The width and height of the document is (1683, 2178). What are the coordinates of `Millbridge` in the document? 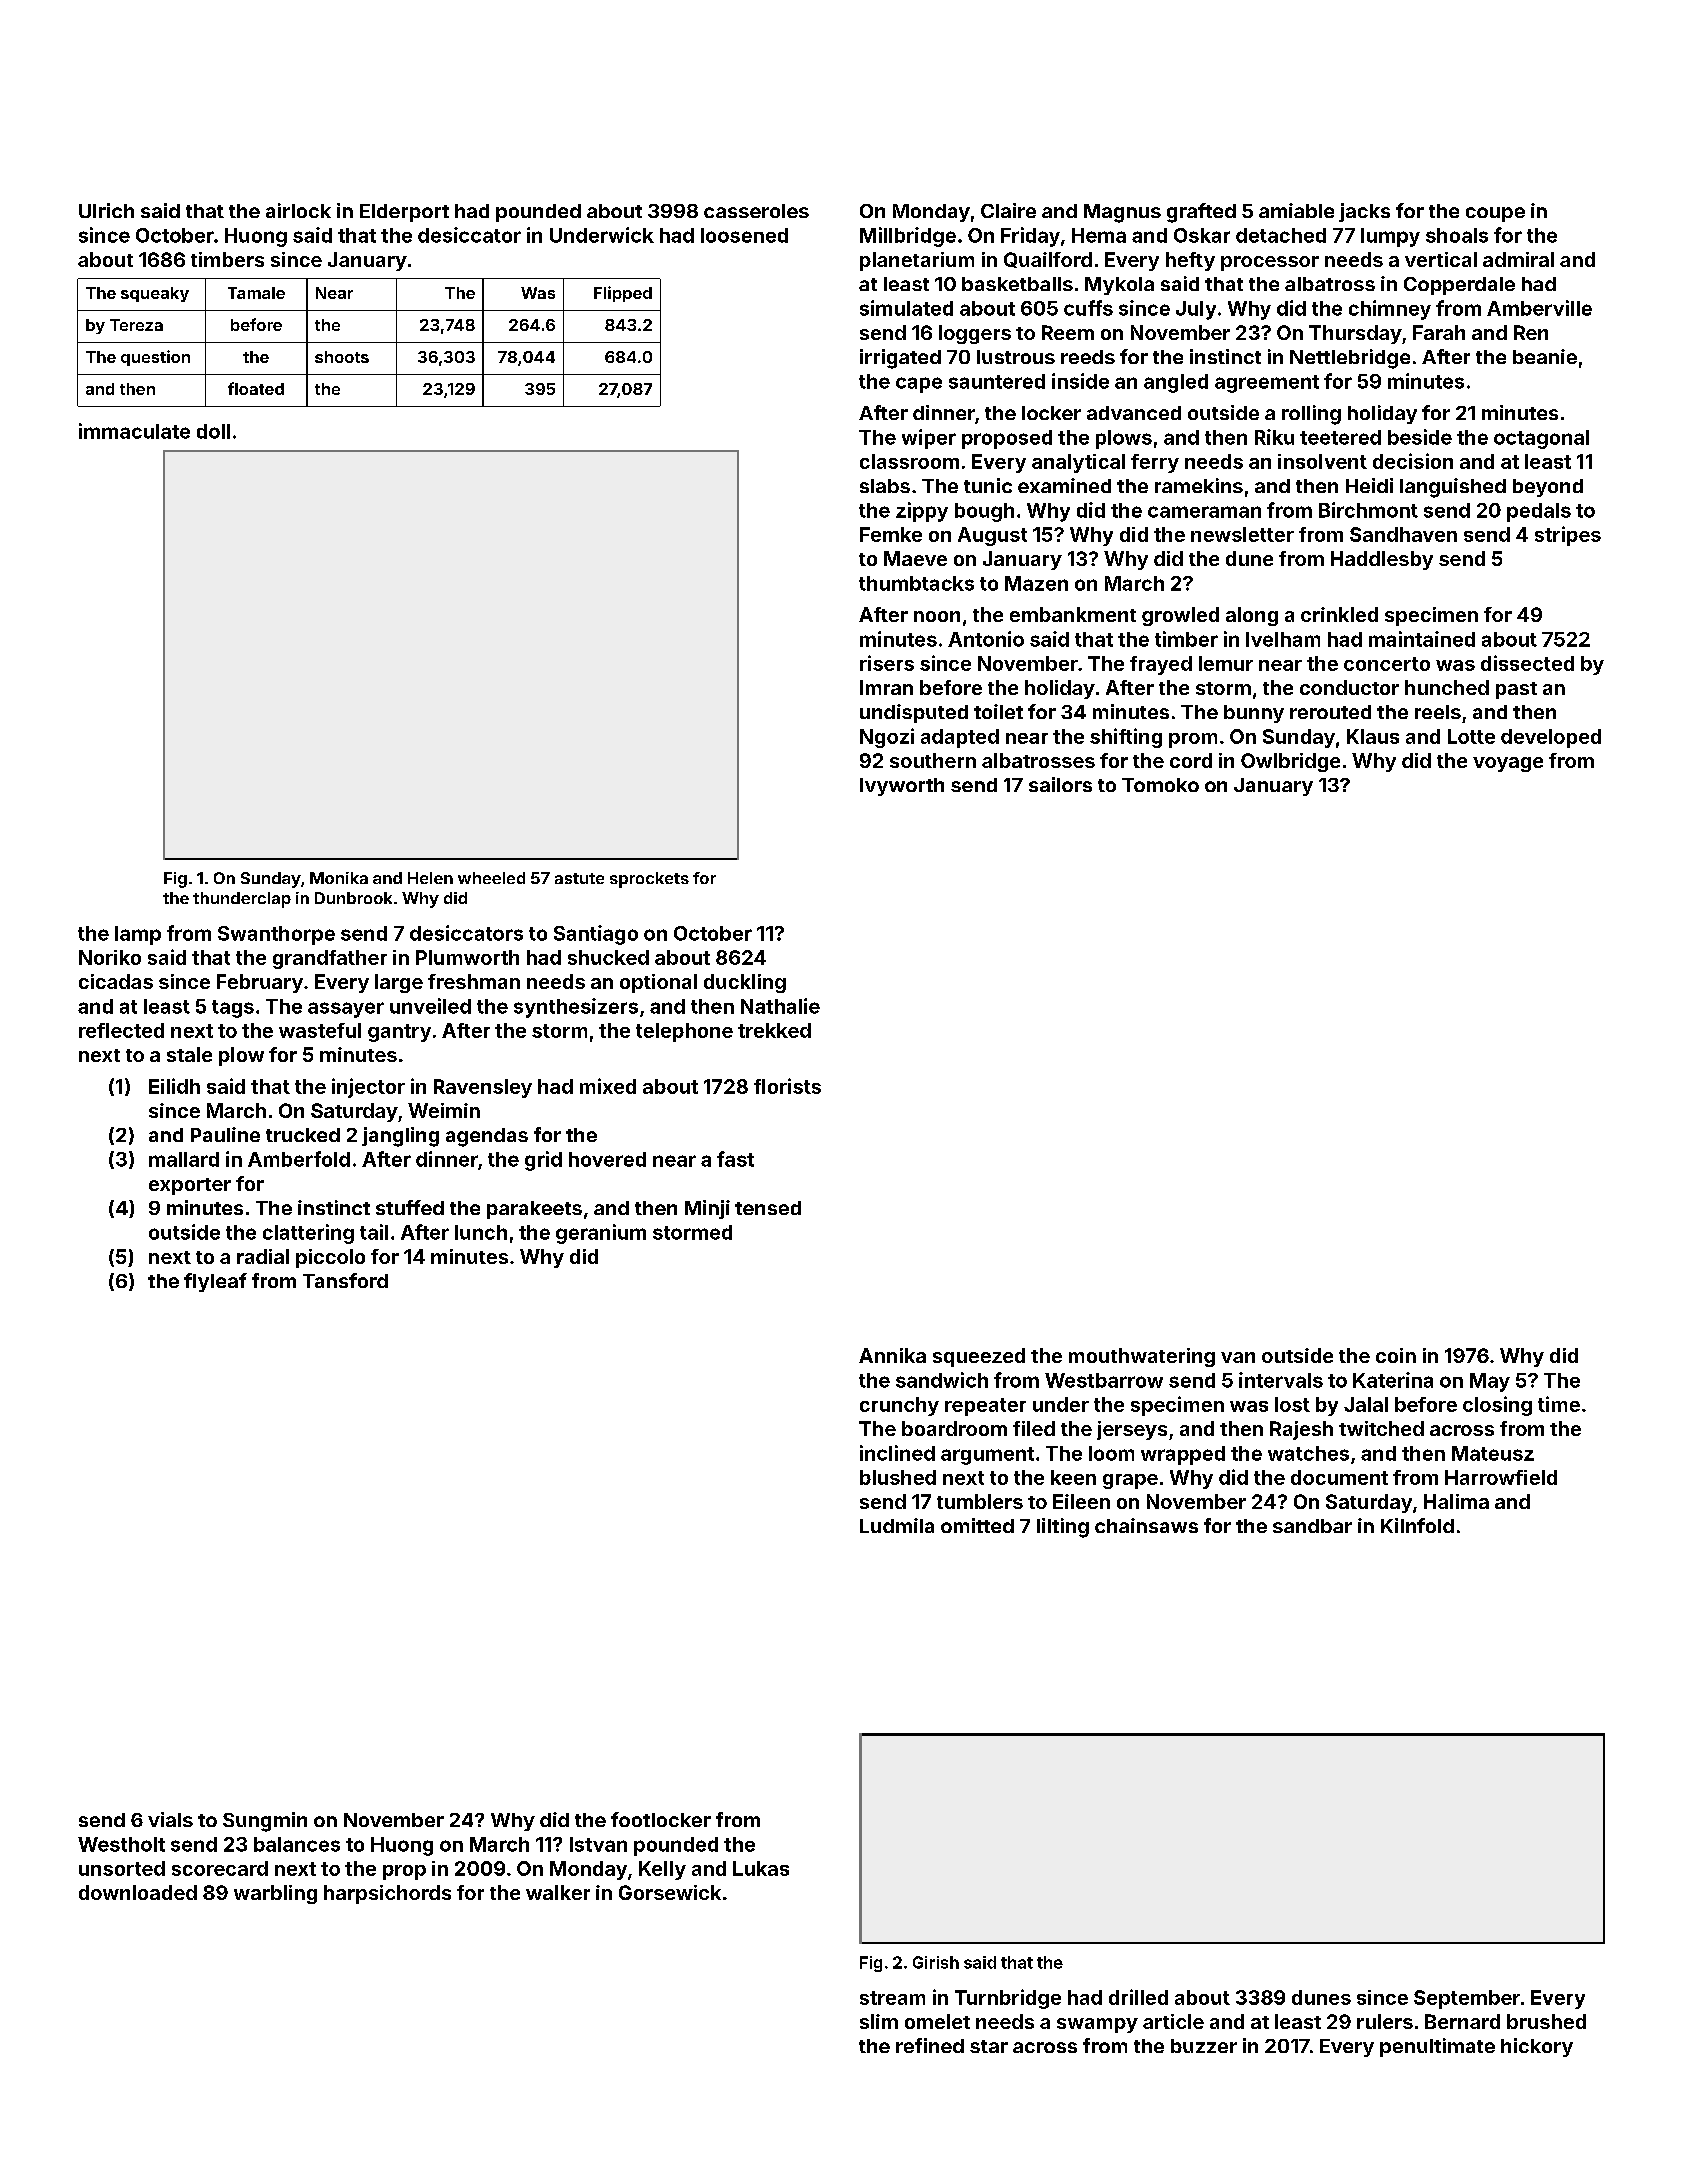 It's located at (908, 237).
